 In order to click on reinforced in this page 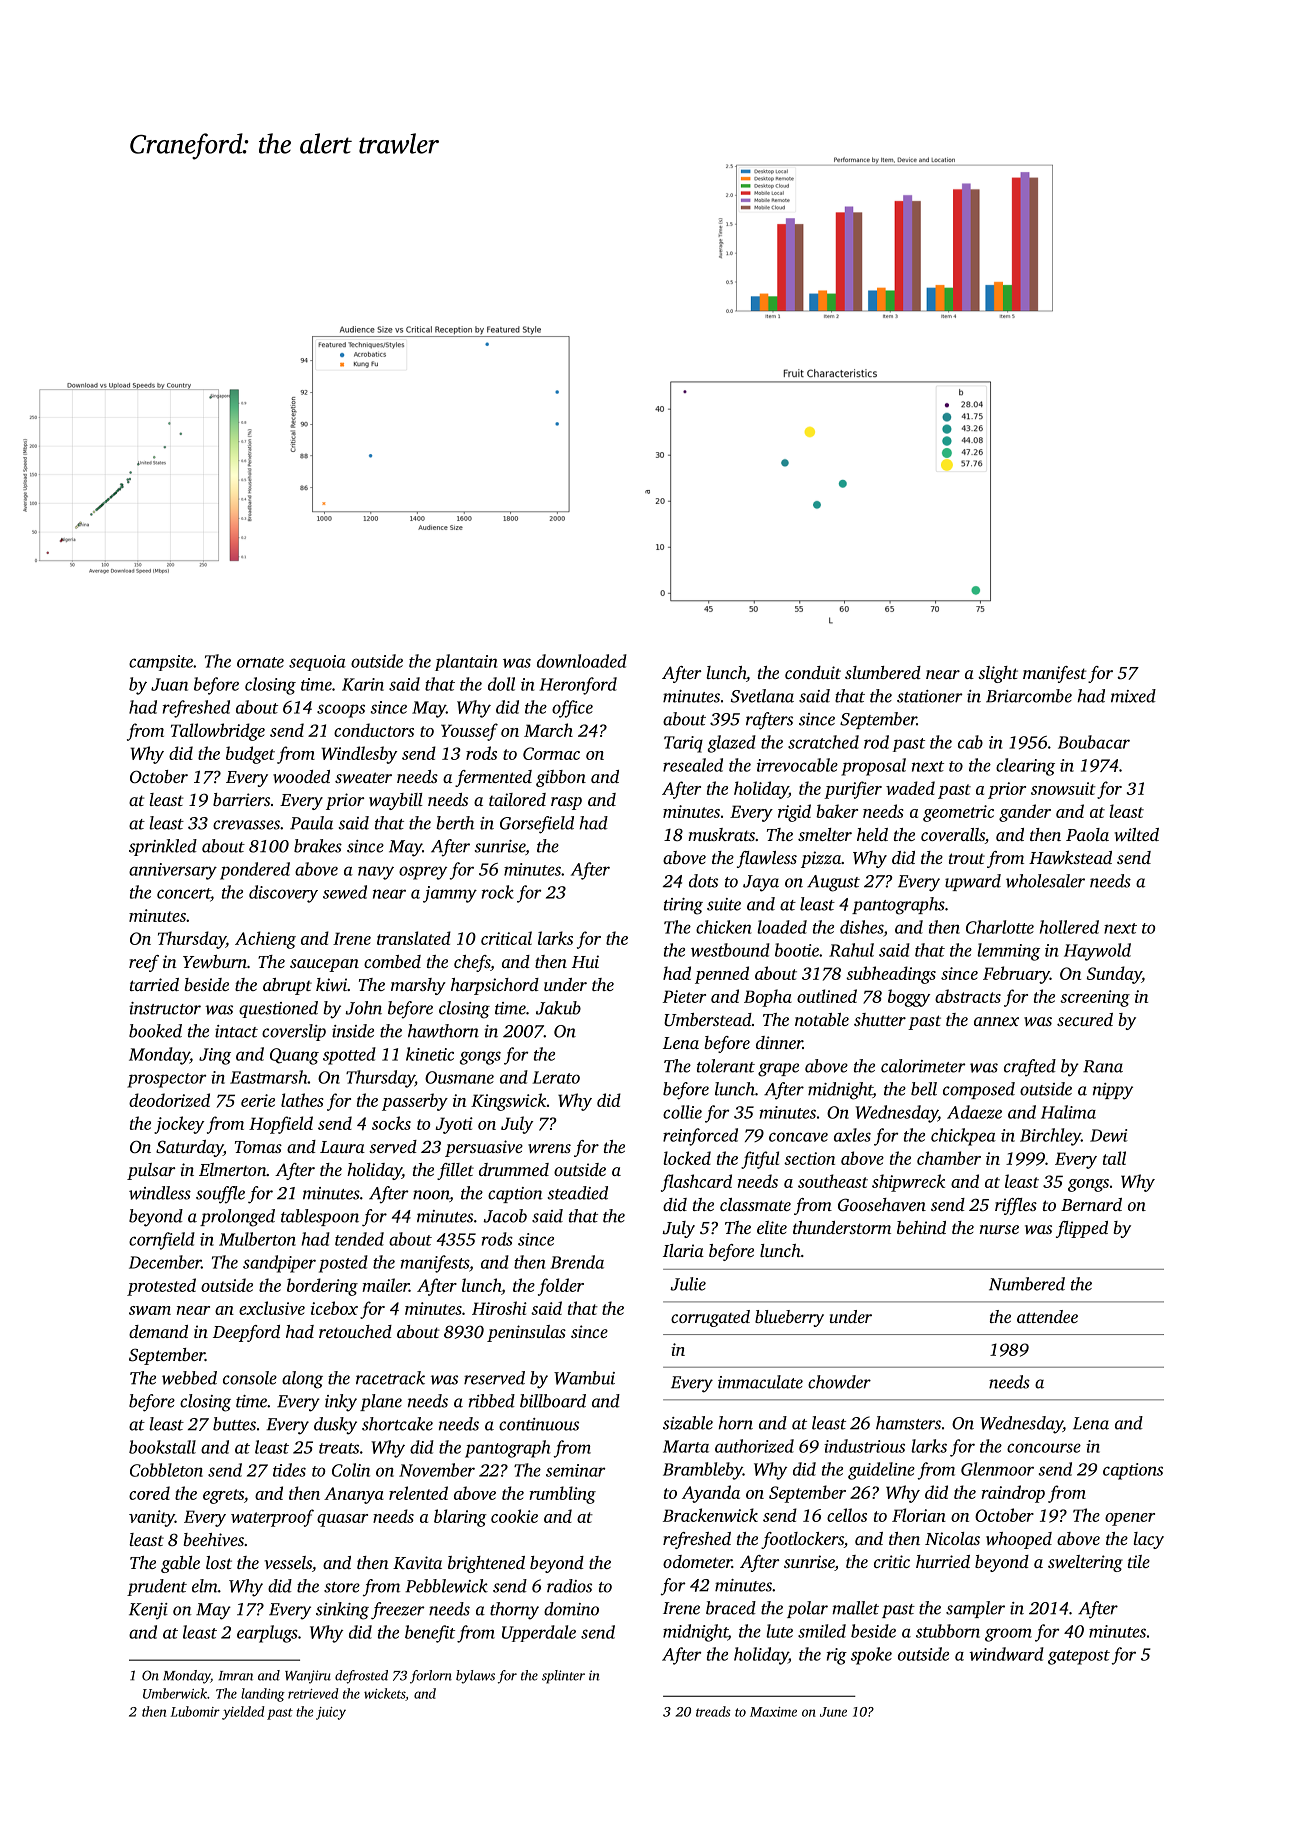, I will do `click(700, 1137)`.
